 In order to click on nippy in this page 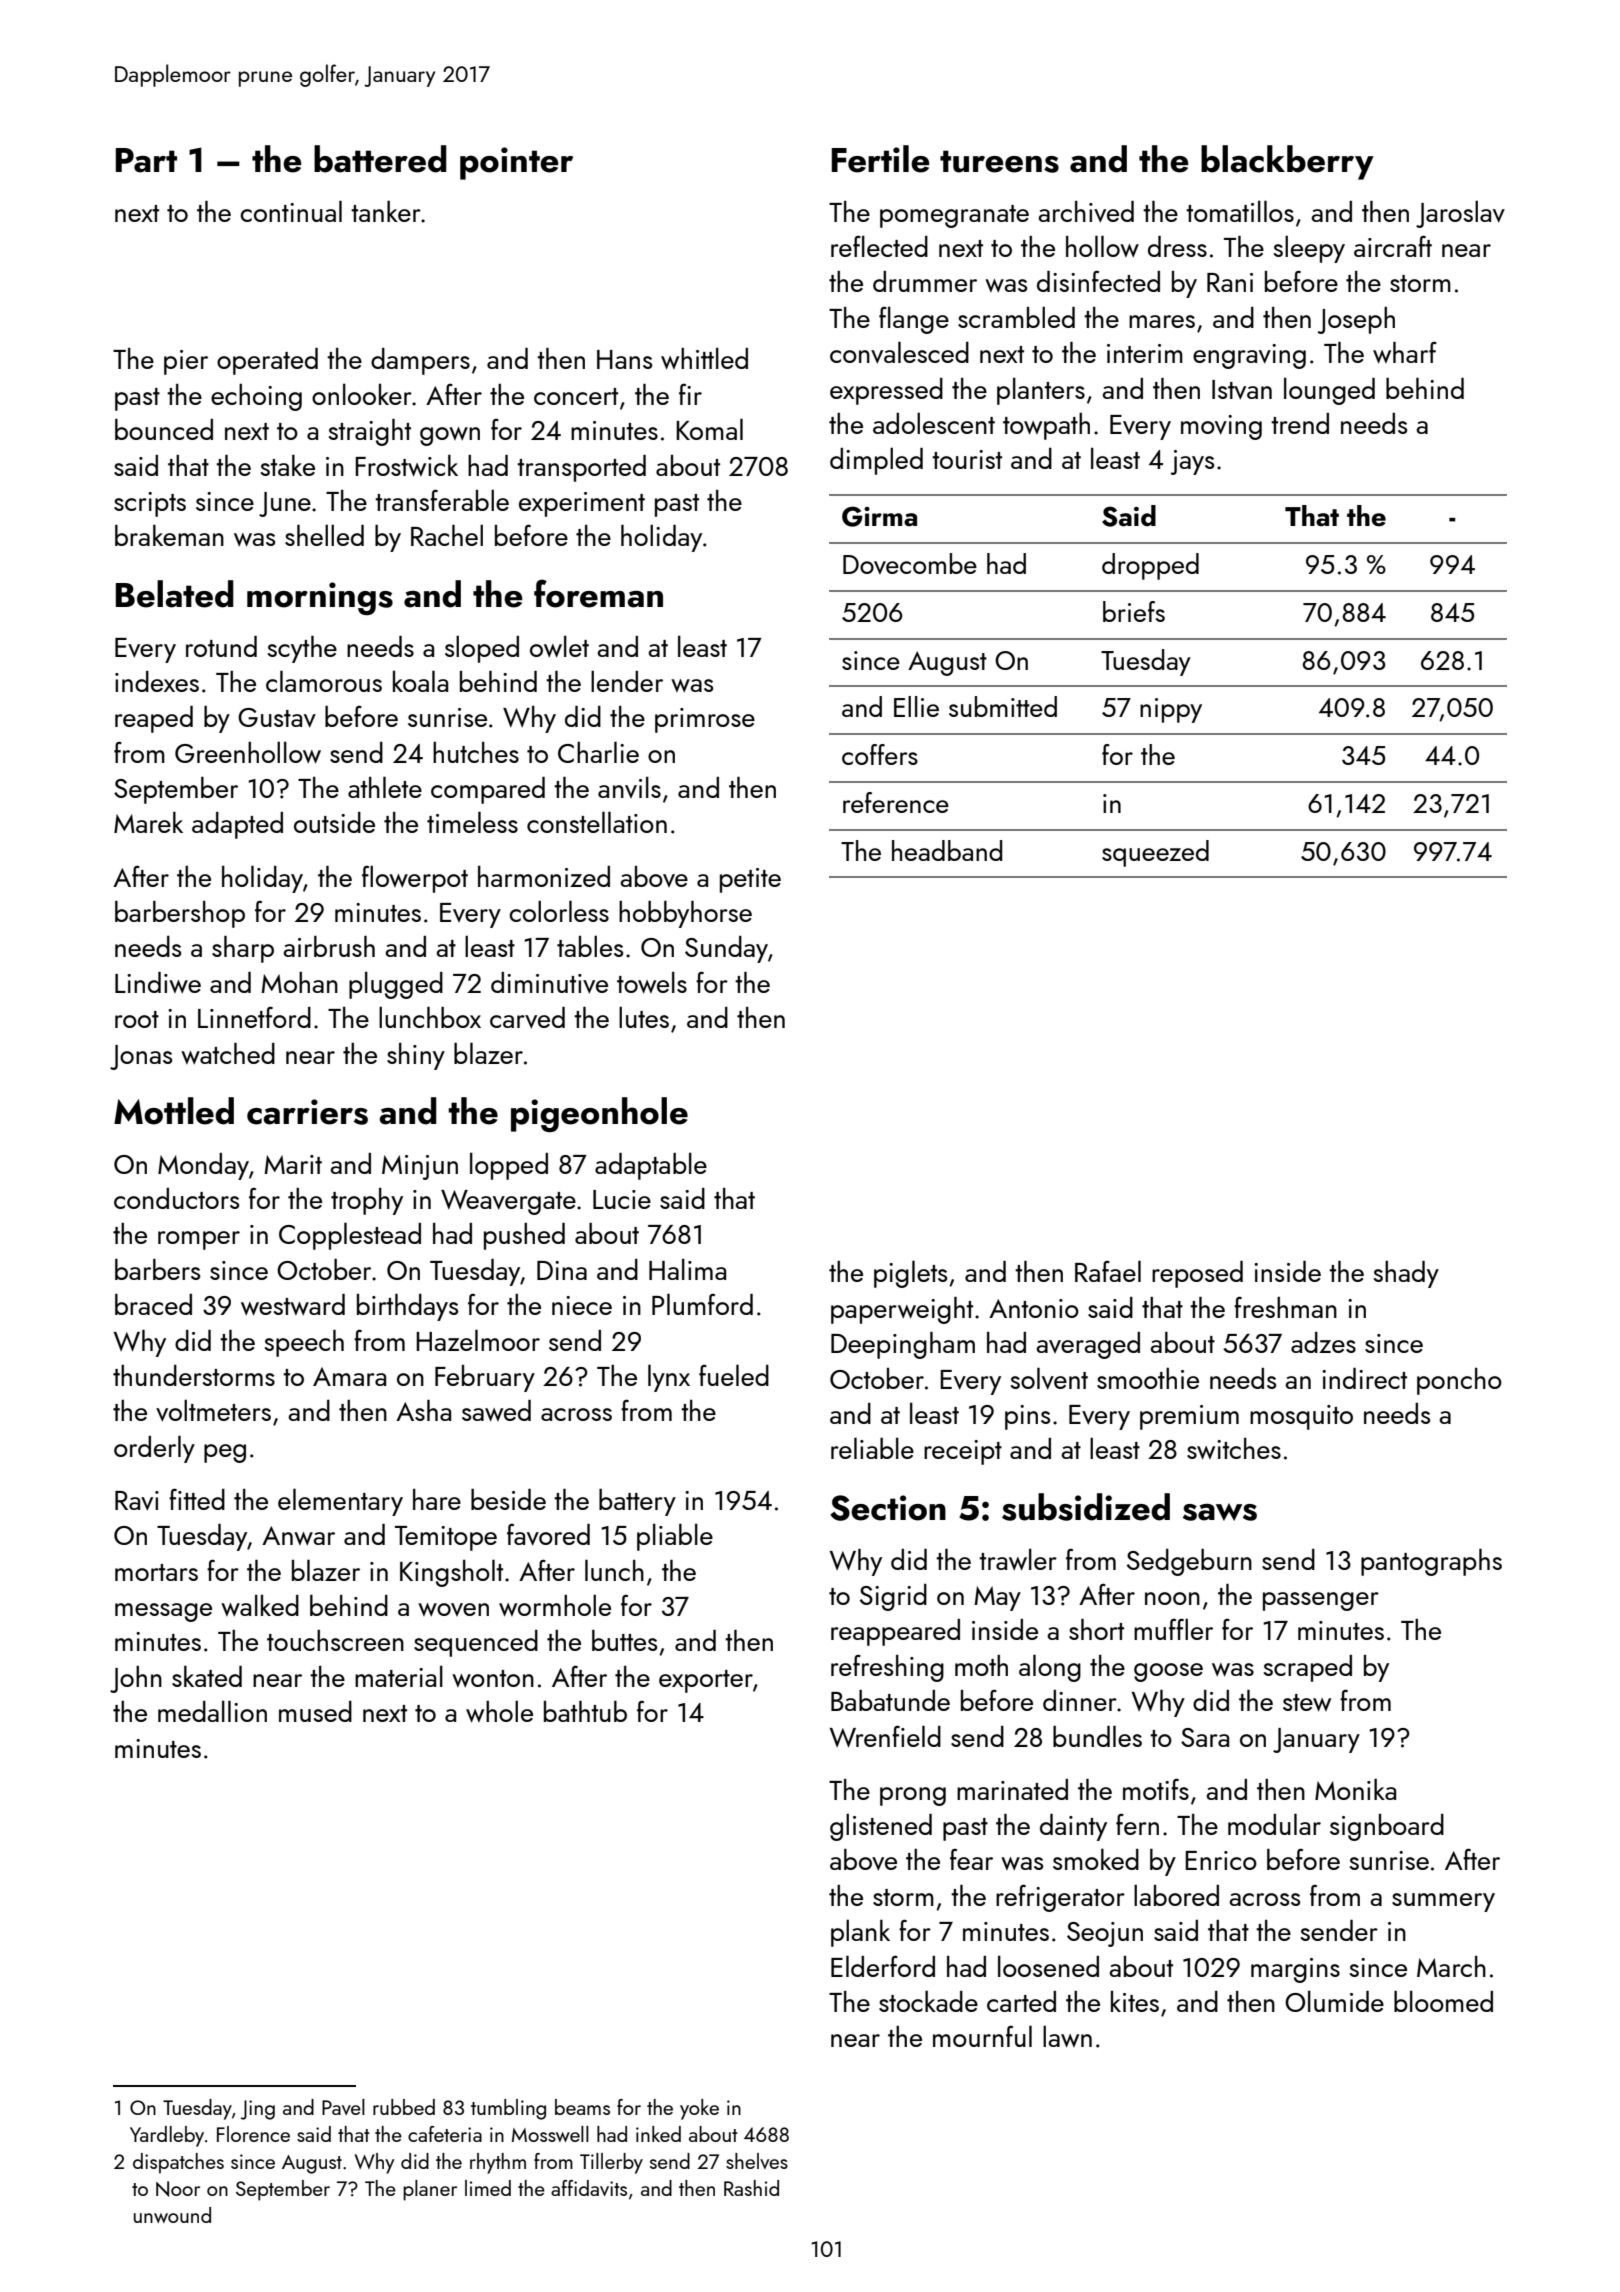, I will do `click(1171, 710)`.
